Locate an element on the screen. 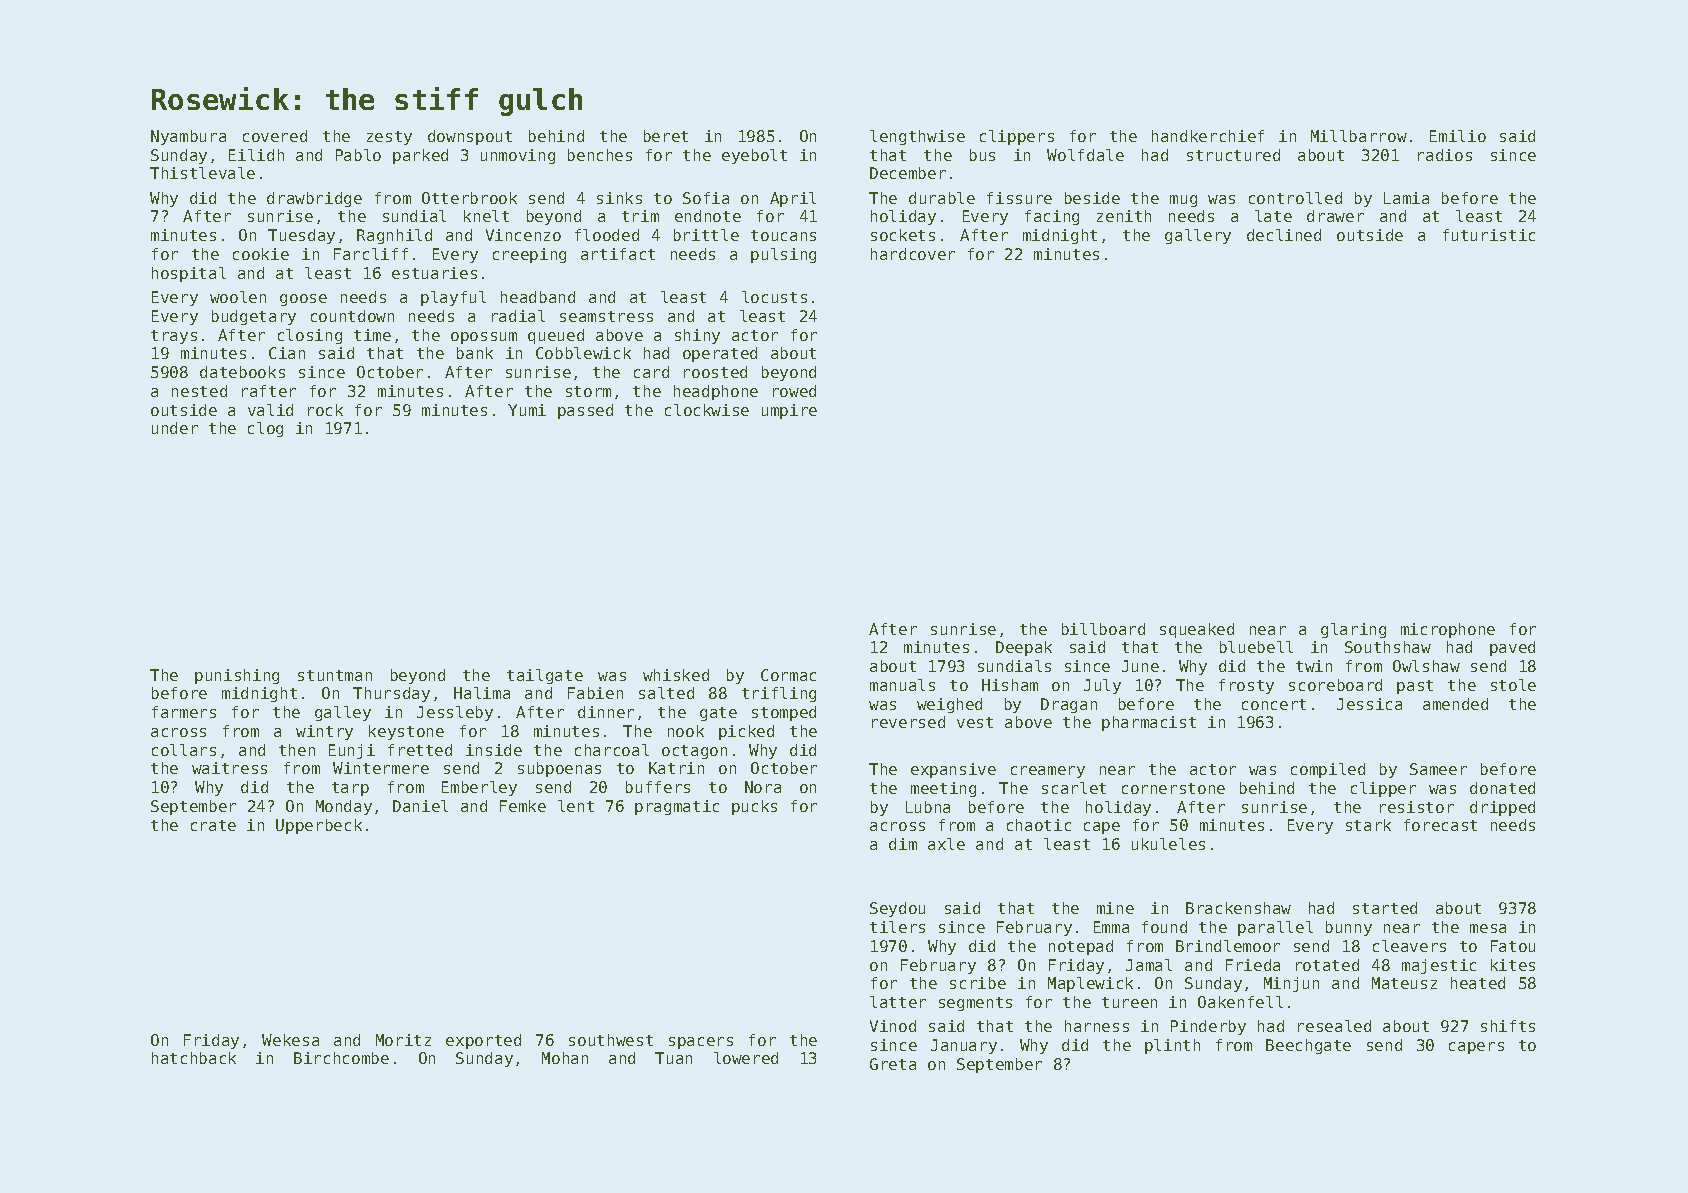 The width and height of the screenshot is (1688, 1193). Brackenshaw is located at coordinates (1238, 908).
